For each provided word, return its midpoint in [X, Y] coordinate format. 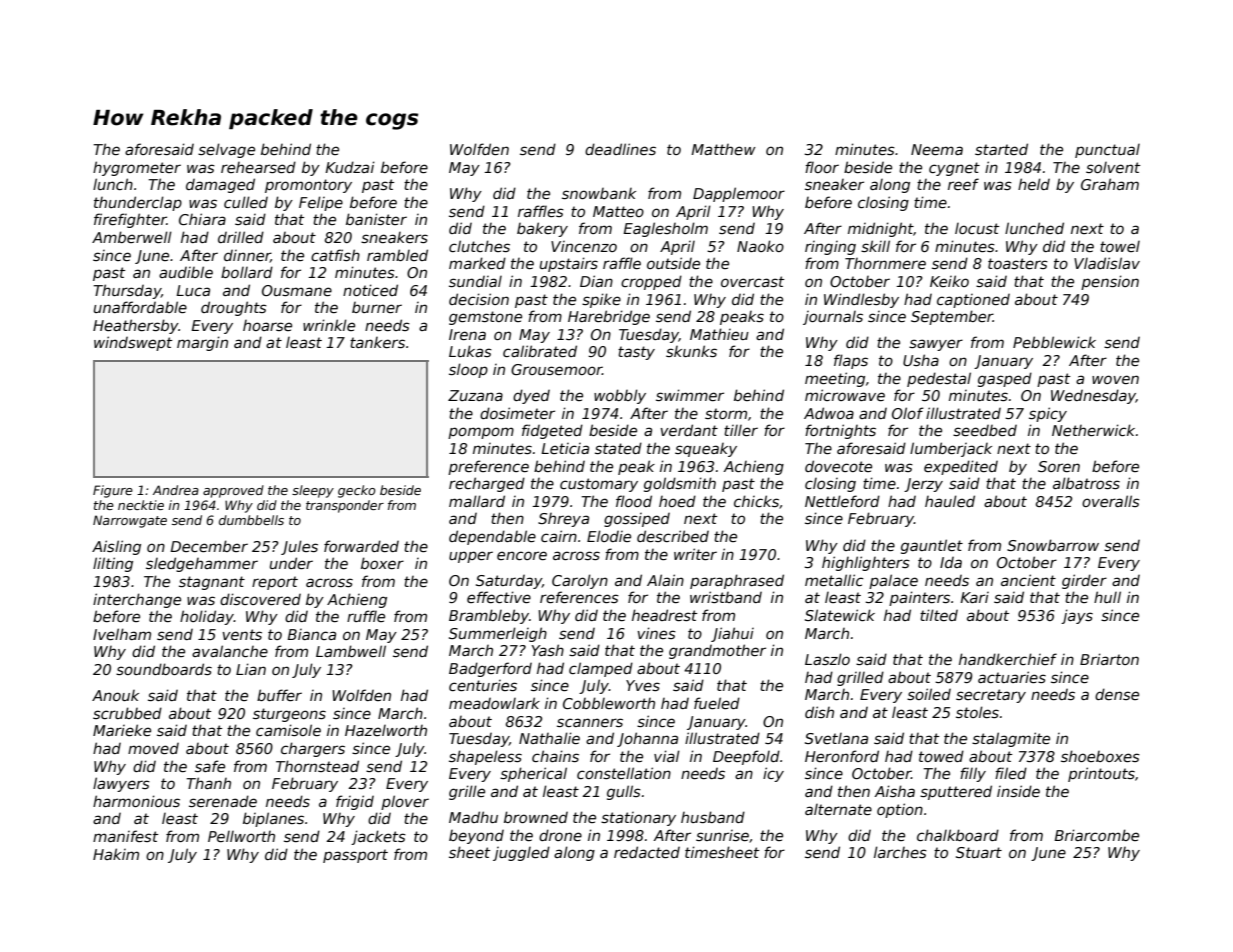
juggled [521, 853]
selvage [226, 150]
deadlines [620, 149]
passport [355, 856]
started [1001, 149]
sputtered [956, 792]
